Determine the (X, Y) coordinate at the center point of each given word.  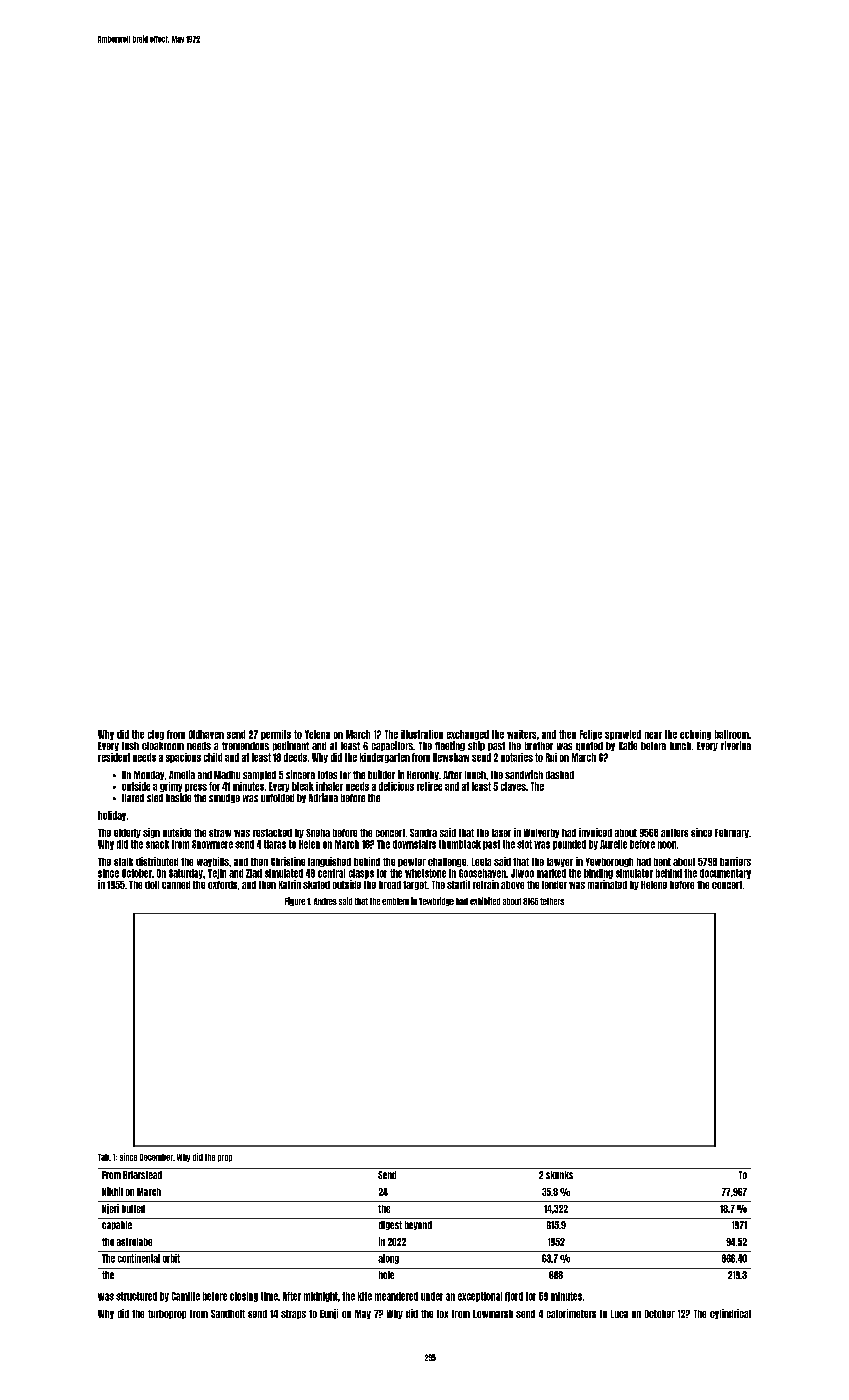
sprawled (623, 735)
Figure (295, 901)
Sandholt (228, 1314)
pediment (291, 746)
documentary (725, 874)
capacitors (392, 746)
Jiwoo (522, 873)
